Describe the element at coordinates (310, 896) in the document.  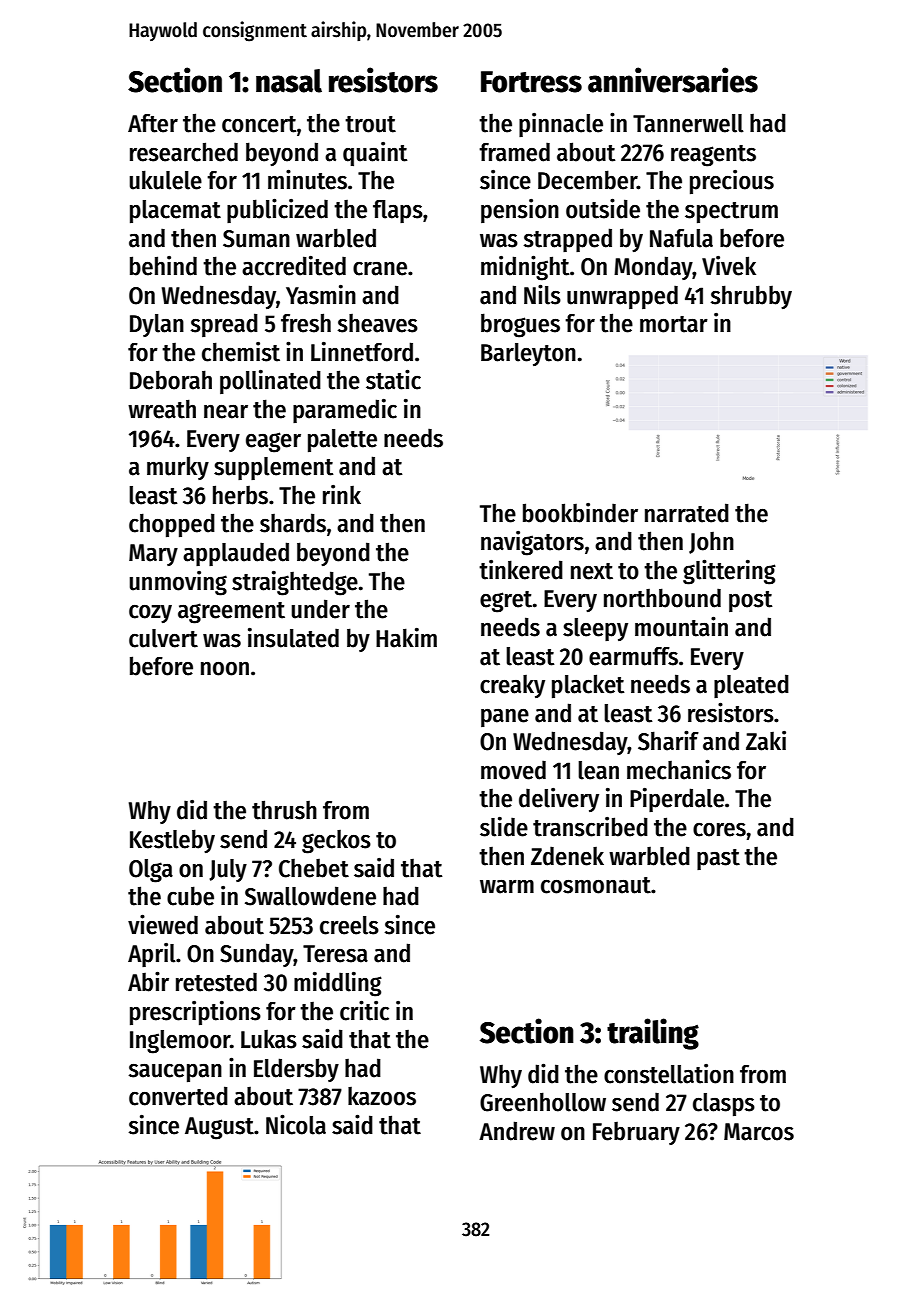
I see `Swallowdene` at that location.
